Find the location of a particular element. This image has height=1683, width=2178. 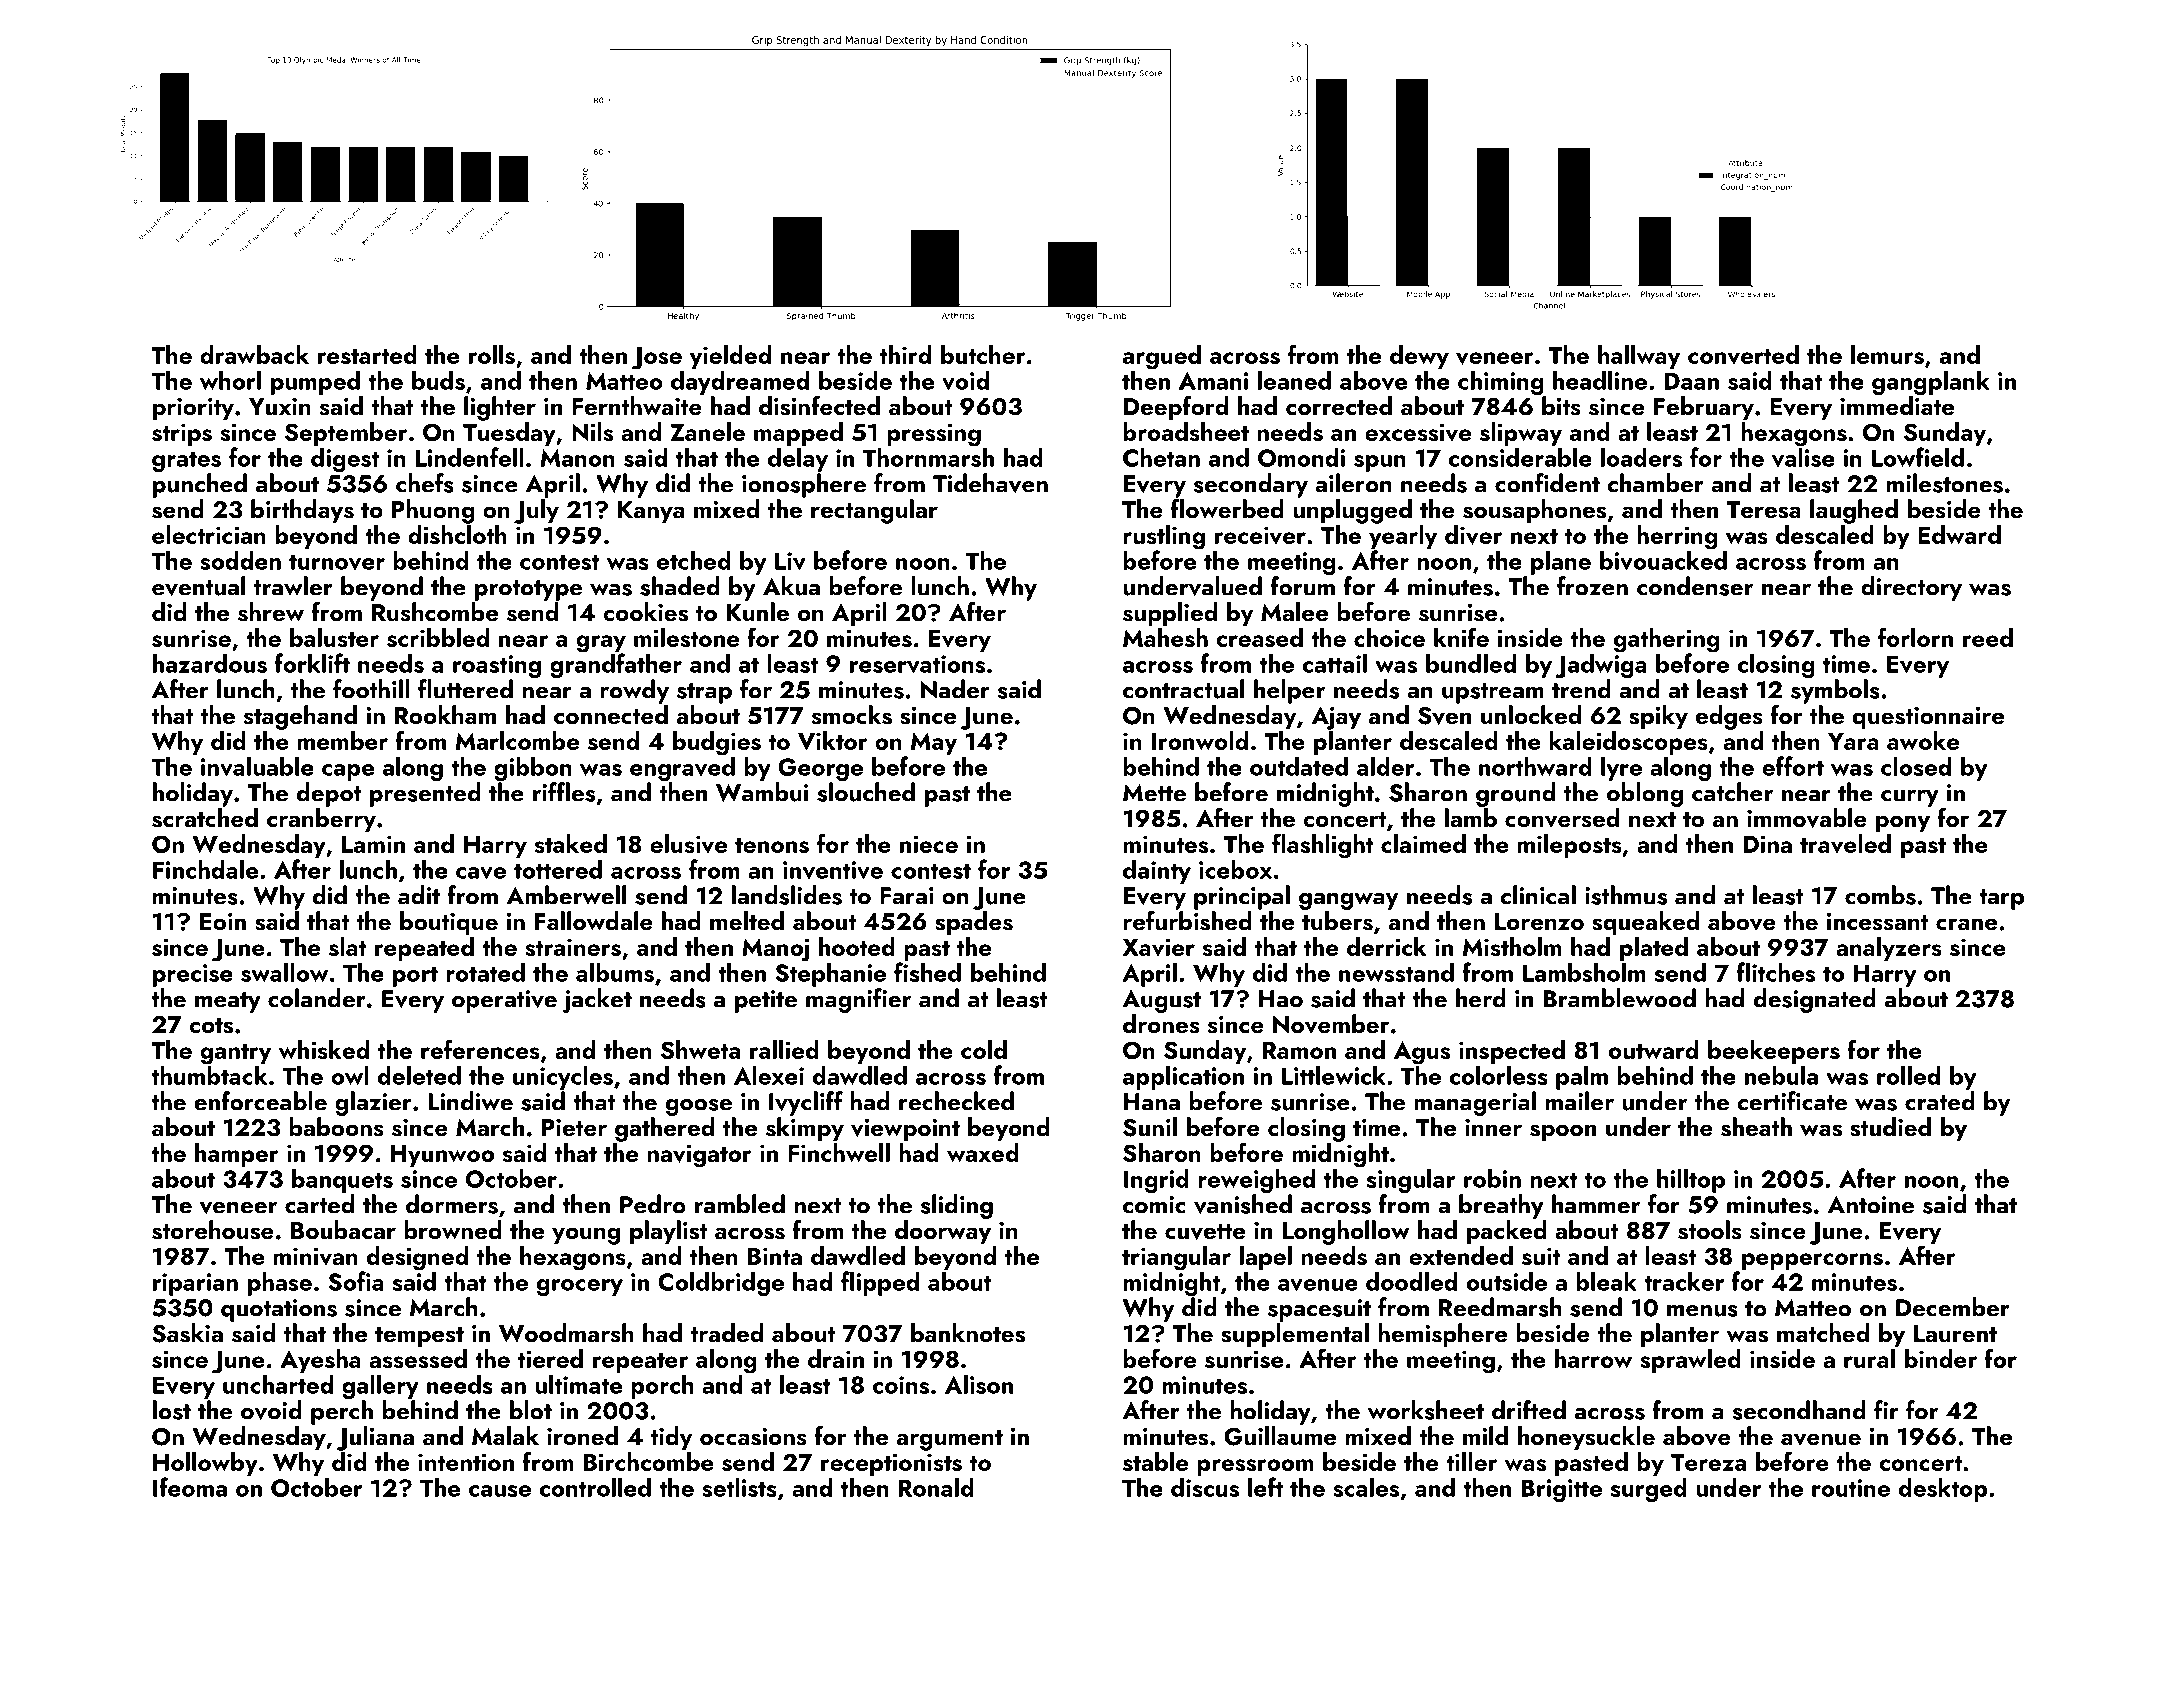

drawback is located at coordinates (254, 354).
